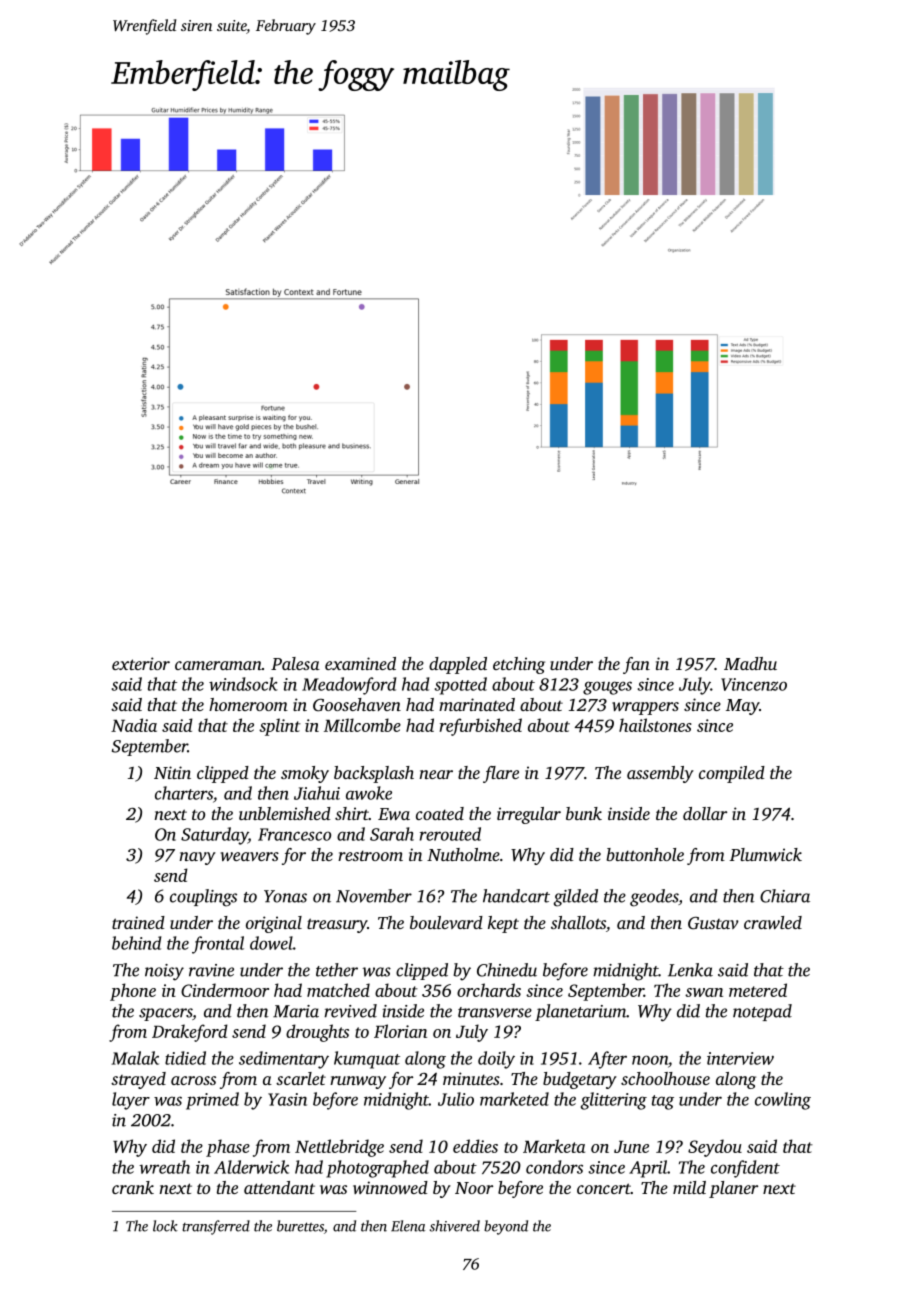  Describe the element at coordinates (248, 704) in the image. I see `homeroom` at that location.
